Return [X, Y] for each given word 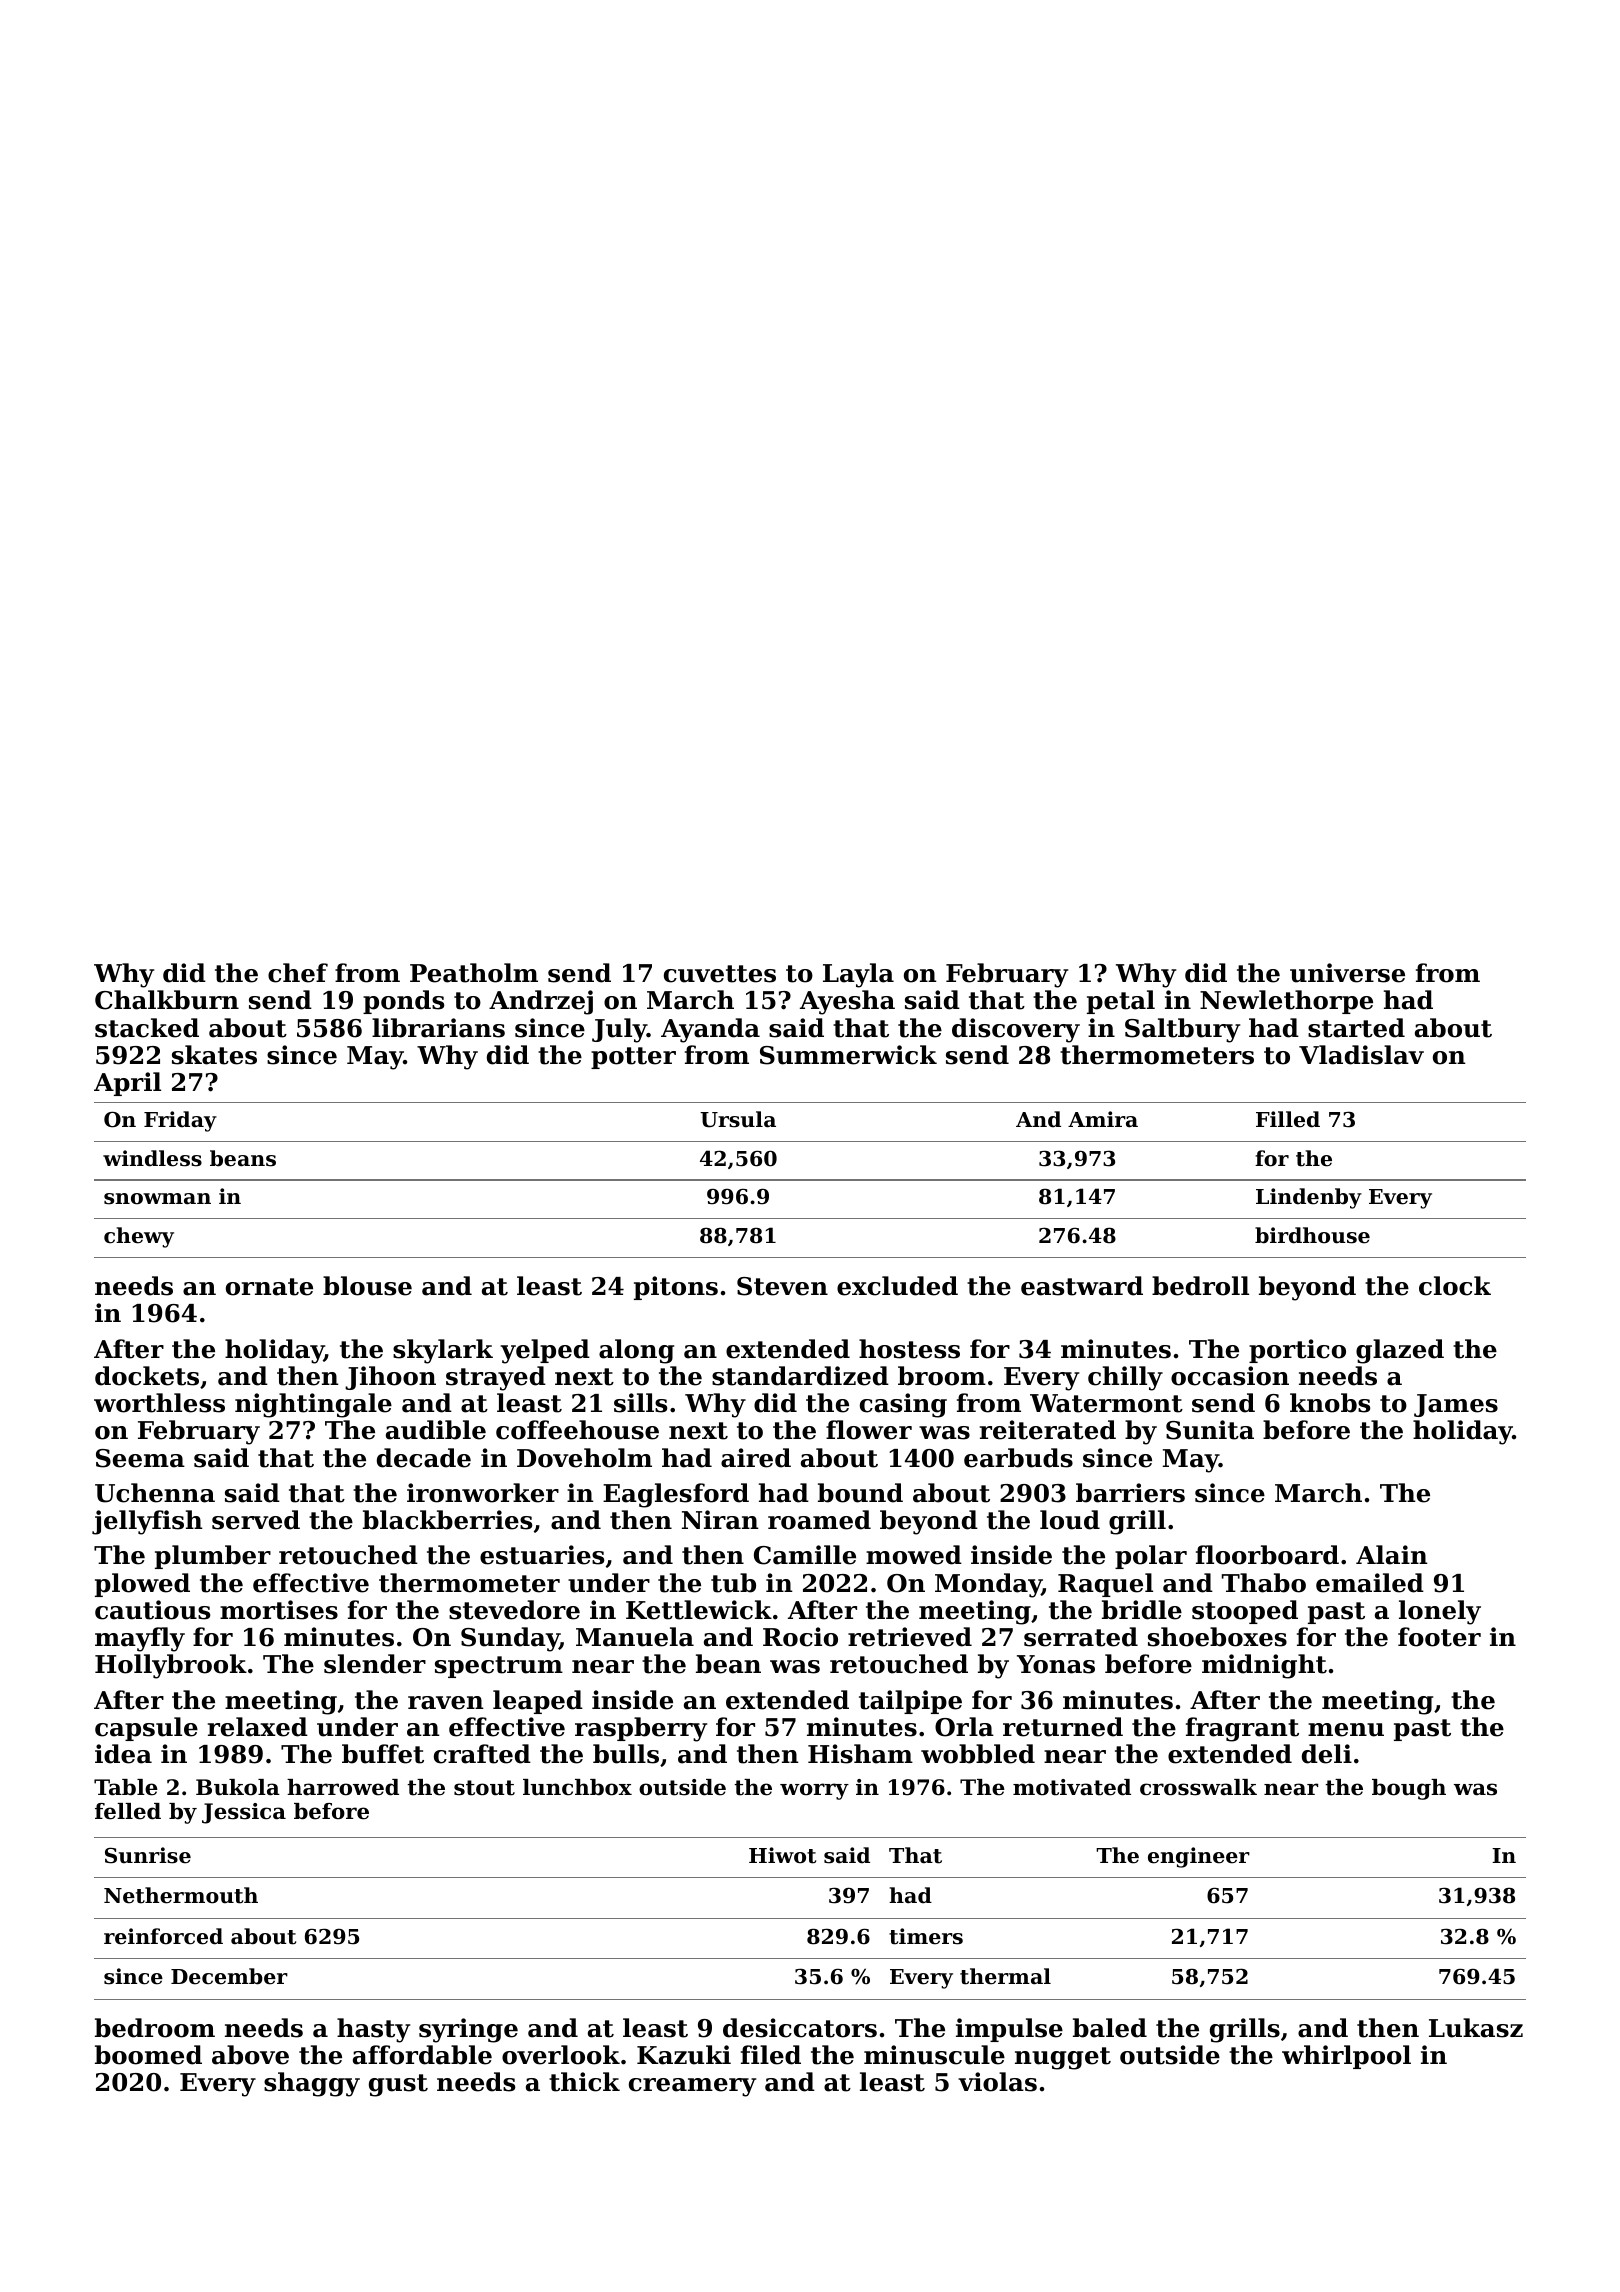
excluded [897, 1286]
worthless [159, 1403]
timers [926, 1936]
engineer [1199, 1857]
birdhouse [1312, 1235]
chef [298, 973]
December [229, 1976]
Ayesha [847, 1002]
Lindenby [1309, 1198]
